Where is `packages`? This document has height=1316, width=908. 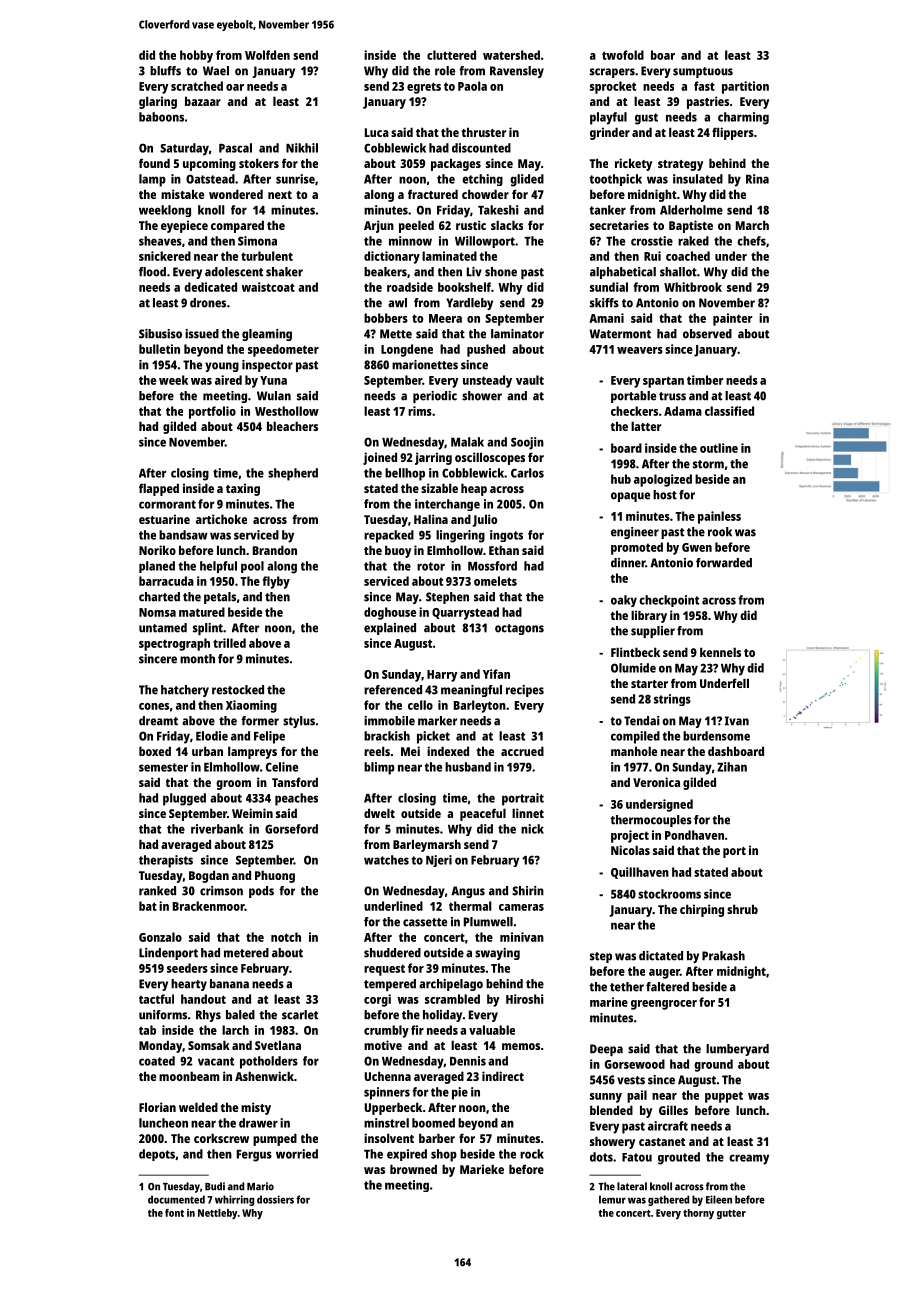 packages is located at coordinates (456, 164).
